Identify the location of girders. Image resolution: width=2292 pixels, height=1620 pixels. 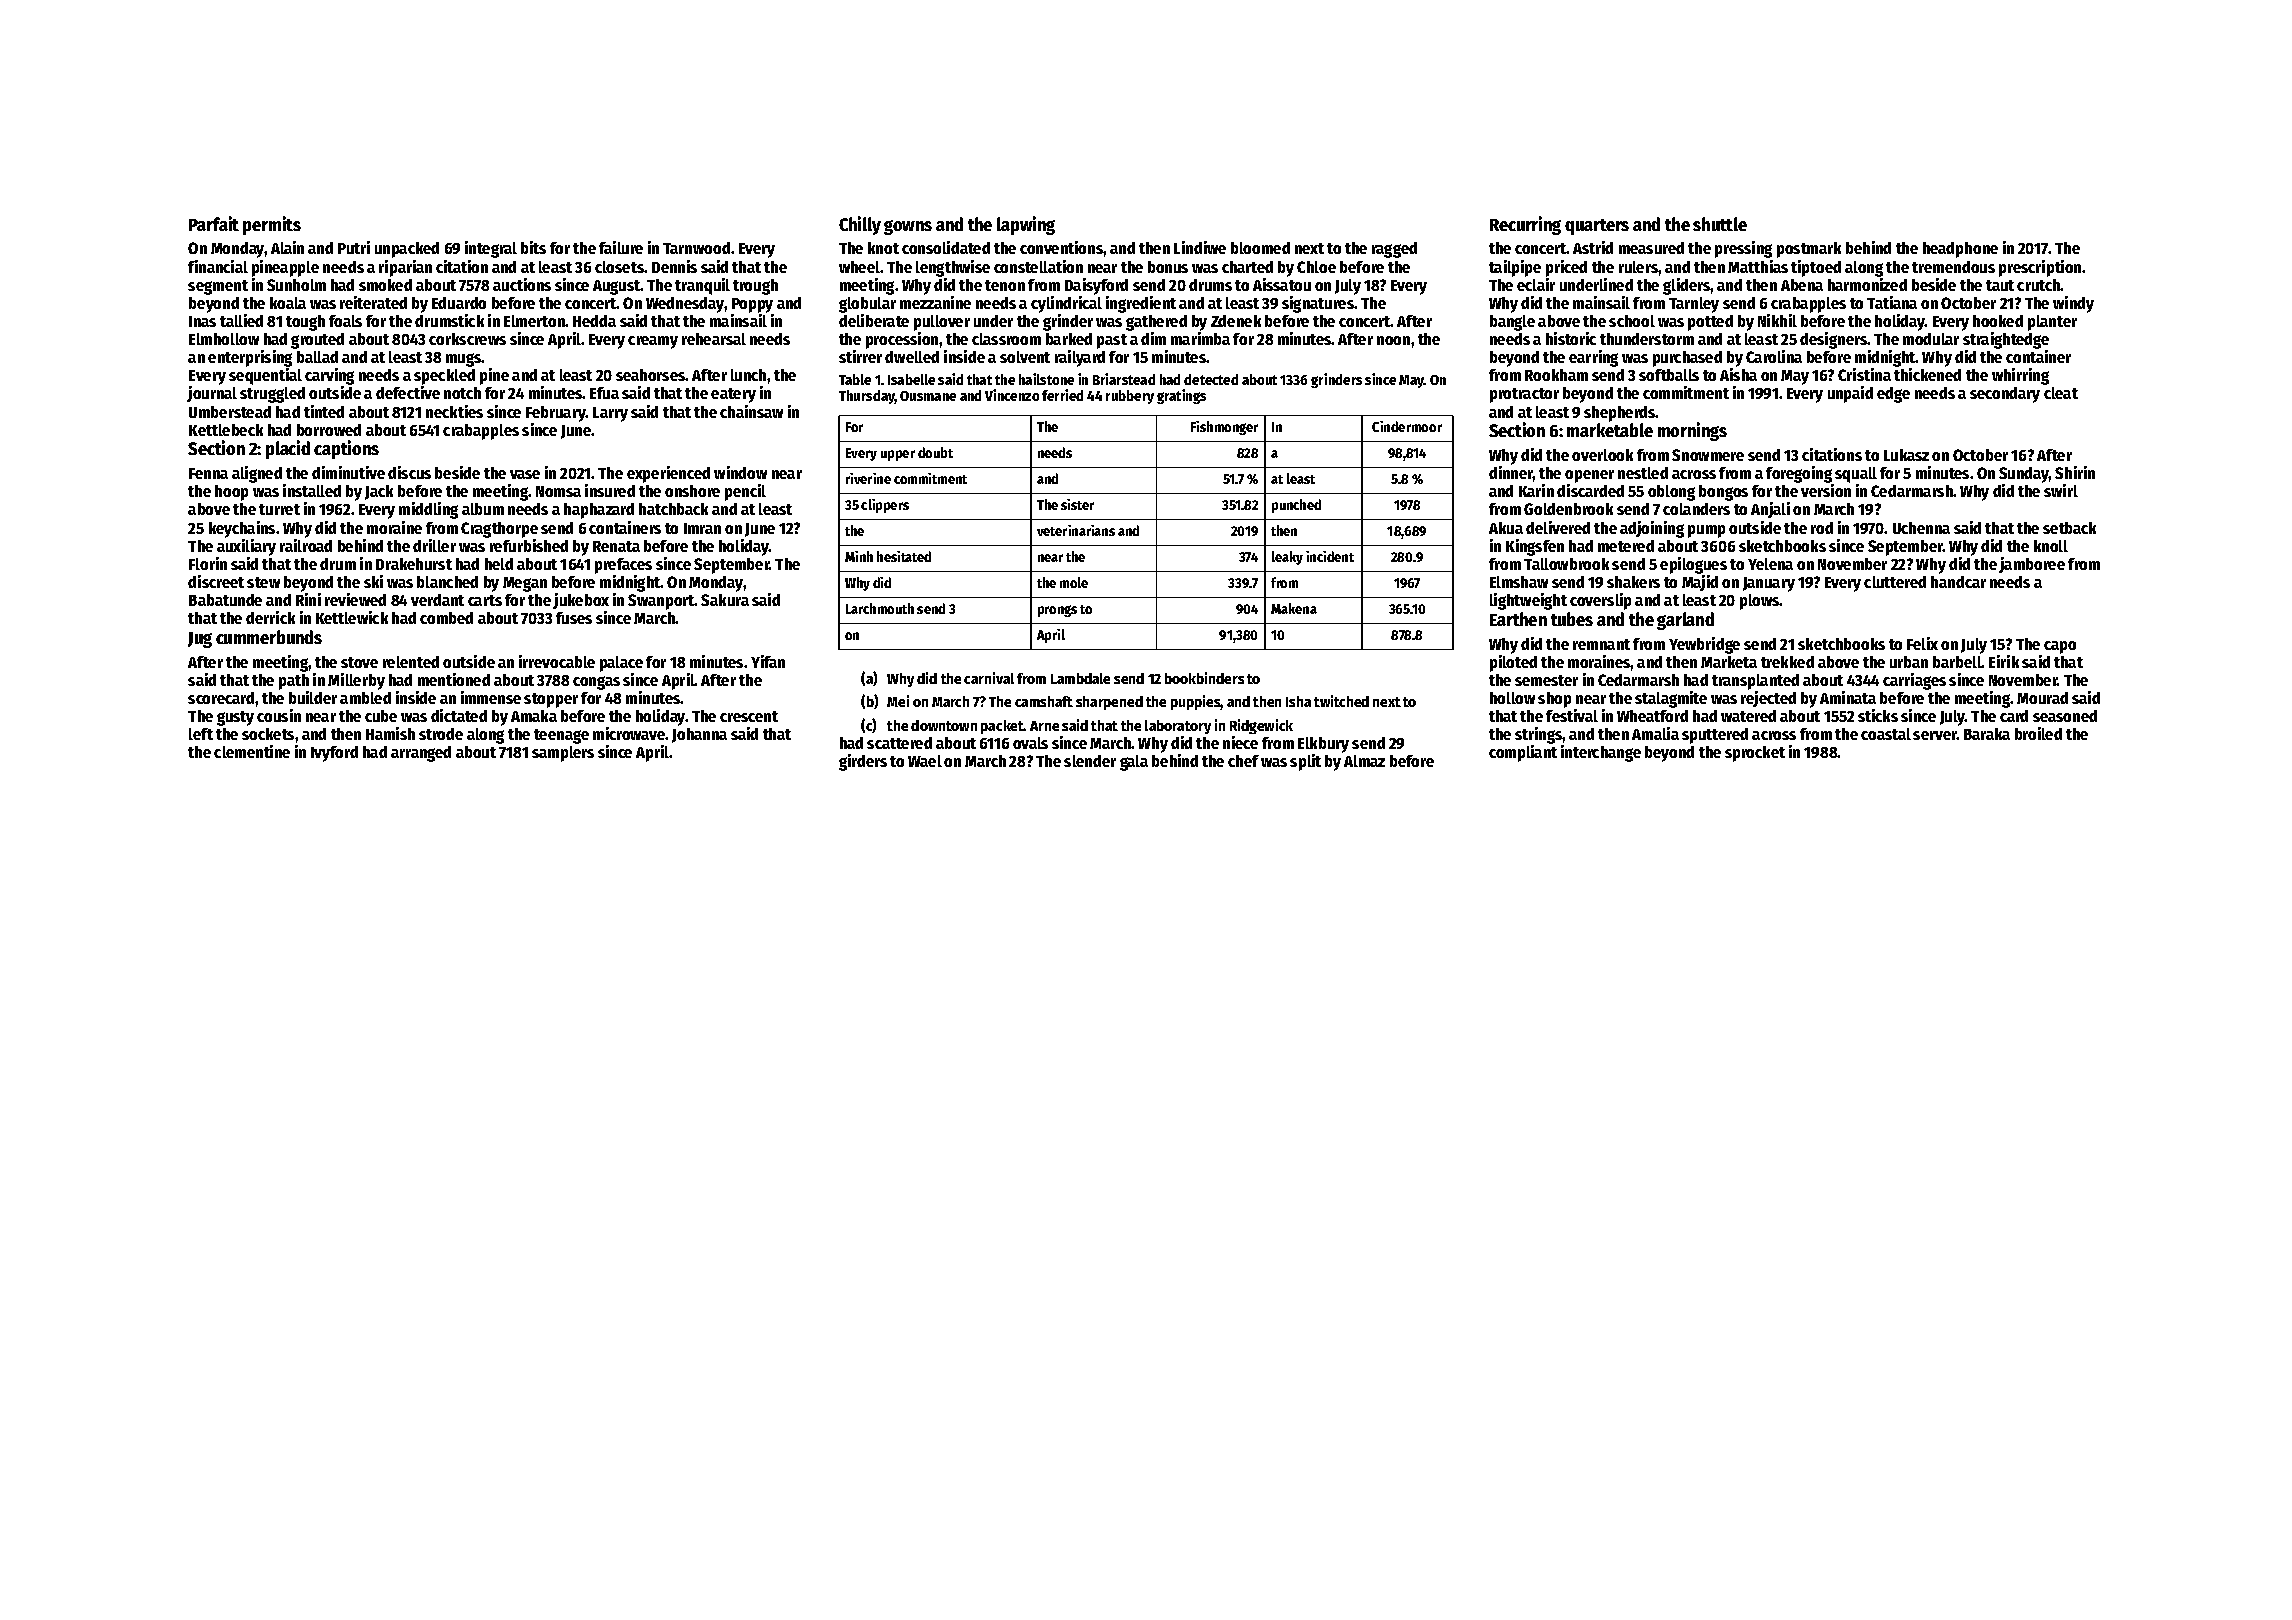
(863, 762).
